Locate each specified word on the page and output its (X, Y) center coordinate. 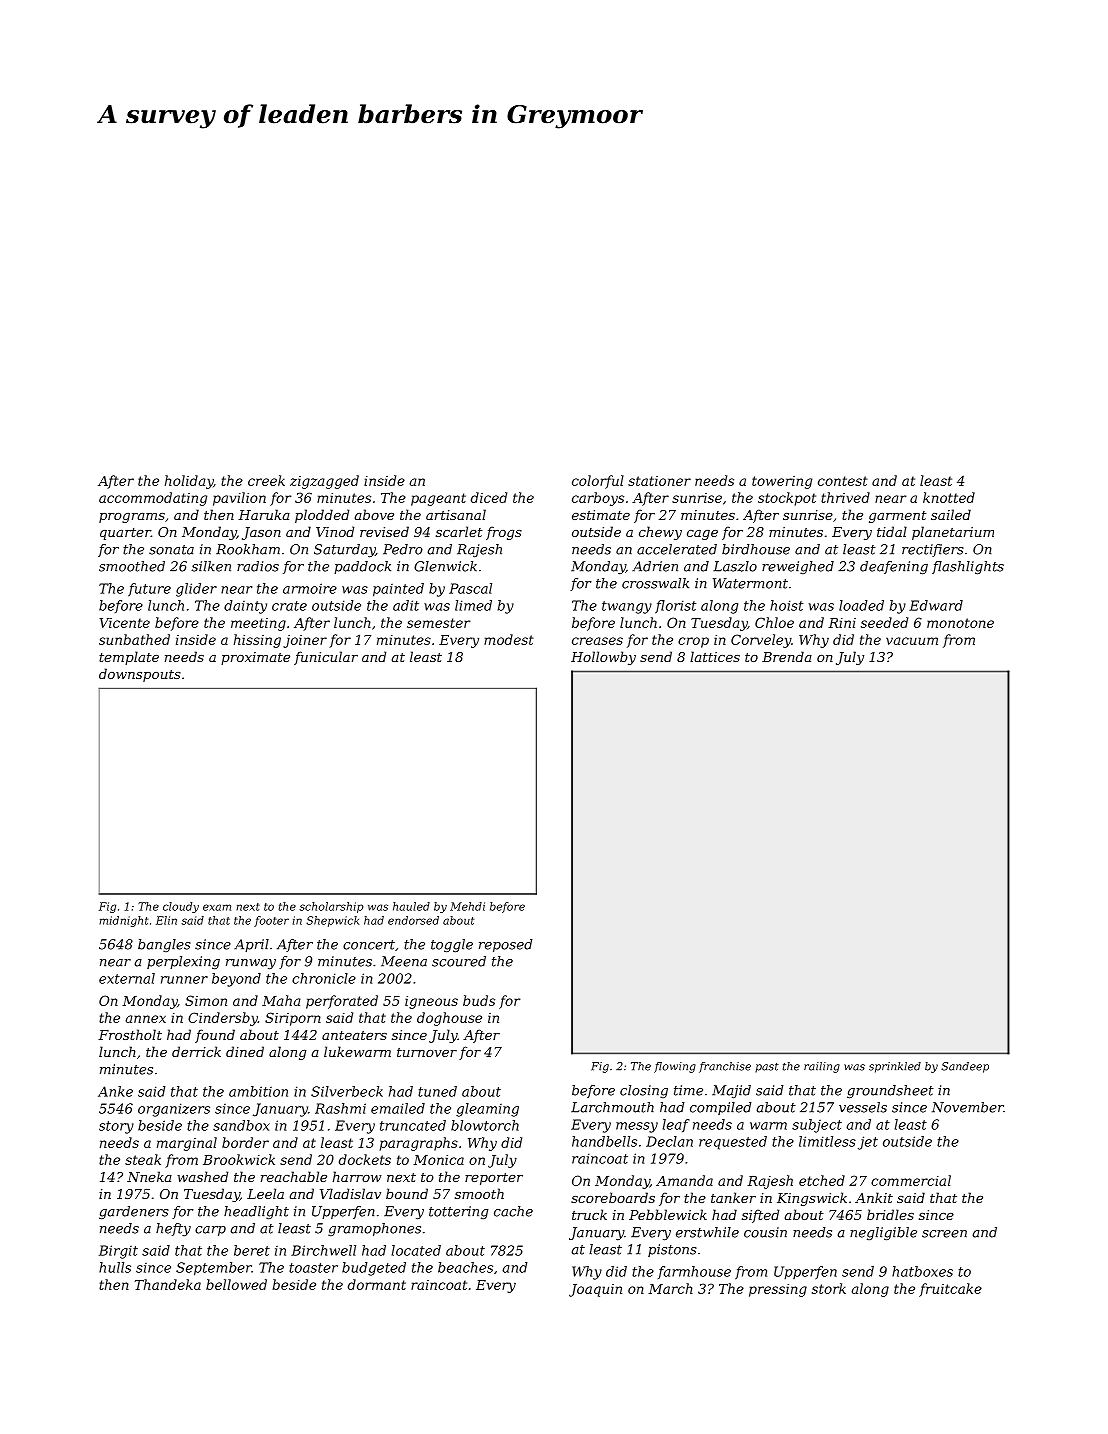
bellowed (236, 1284)
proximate (255, 658)
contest (843, 481)
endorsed (413, 920)
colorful (598, 482)
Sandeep (965, 1067)
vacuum (912, 641)
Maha (281, 1000)
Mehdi (467, 906)
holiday (189, 482)
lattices (715, 656)
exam (217, 907)
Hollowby (603, 658)
